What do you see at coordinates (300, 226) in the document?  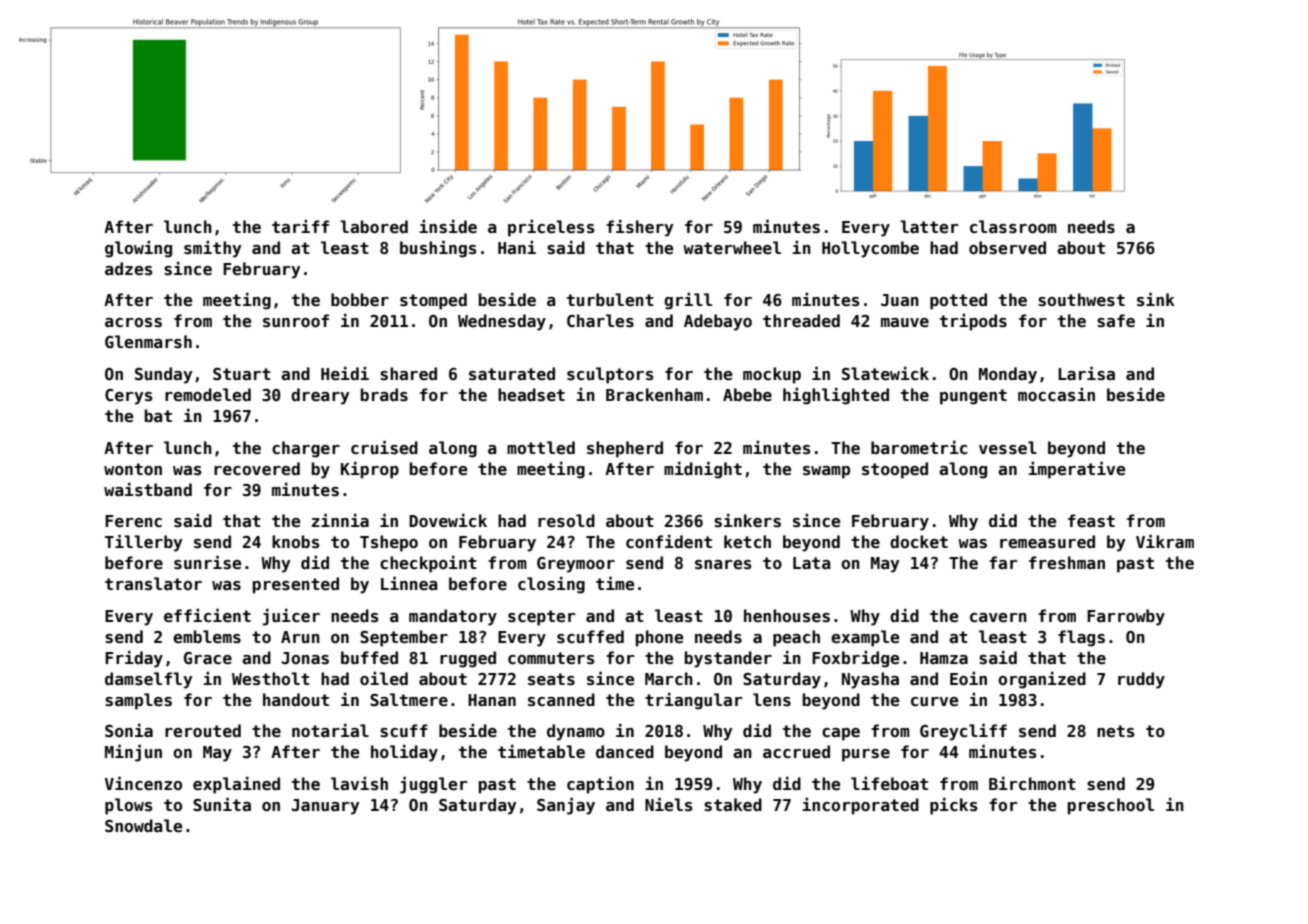 I see `tariff` at bounding box center [300, 226].
